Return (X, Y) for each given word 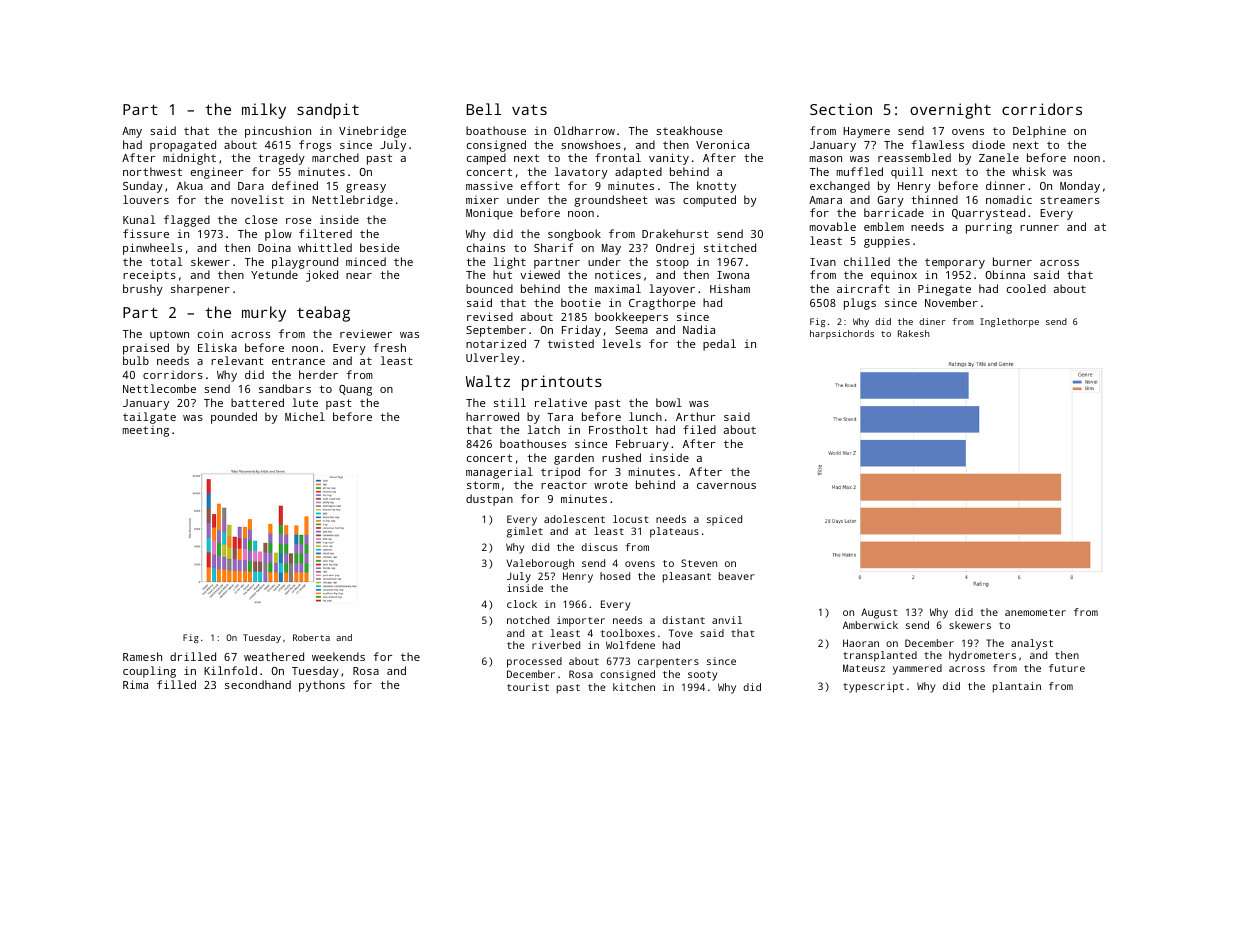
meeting (146, 431)
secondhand (258, 684)
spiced (724, 520)
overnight (950, 111)
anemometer (1035, 612)
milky (264, 111)
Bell (483, 109)
